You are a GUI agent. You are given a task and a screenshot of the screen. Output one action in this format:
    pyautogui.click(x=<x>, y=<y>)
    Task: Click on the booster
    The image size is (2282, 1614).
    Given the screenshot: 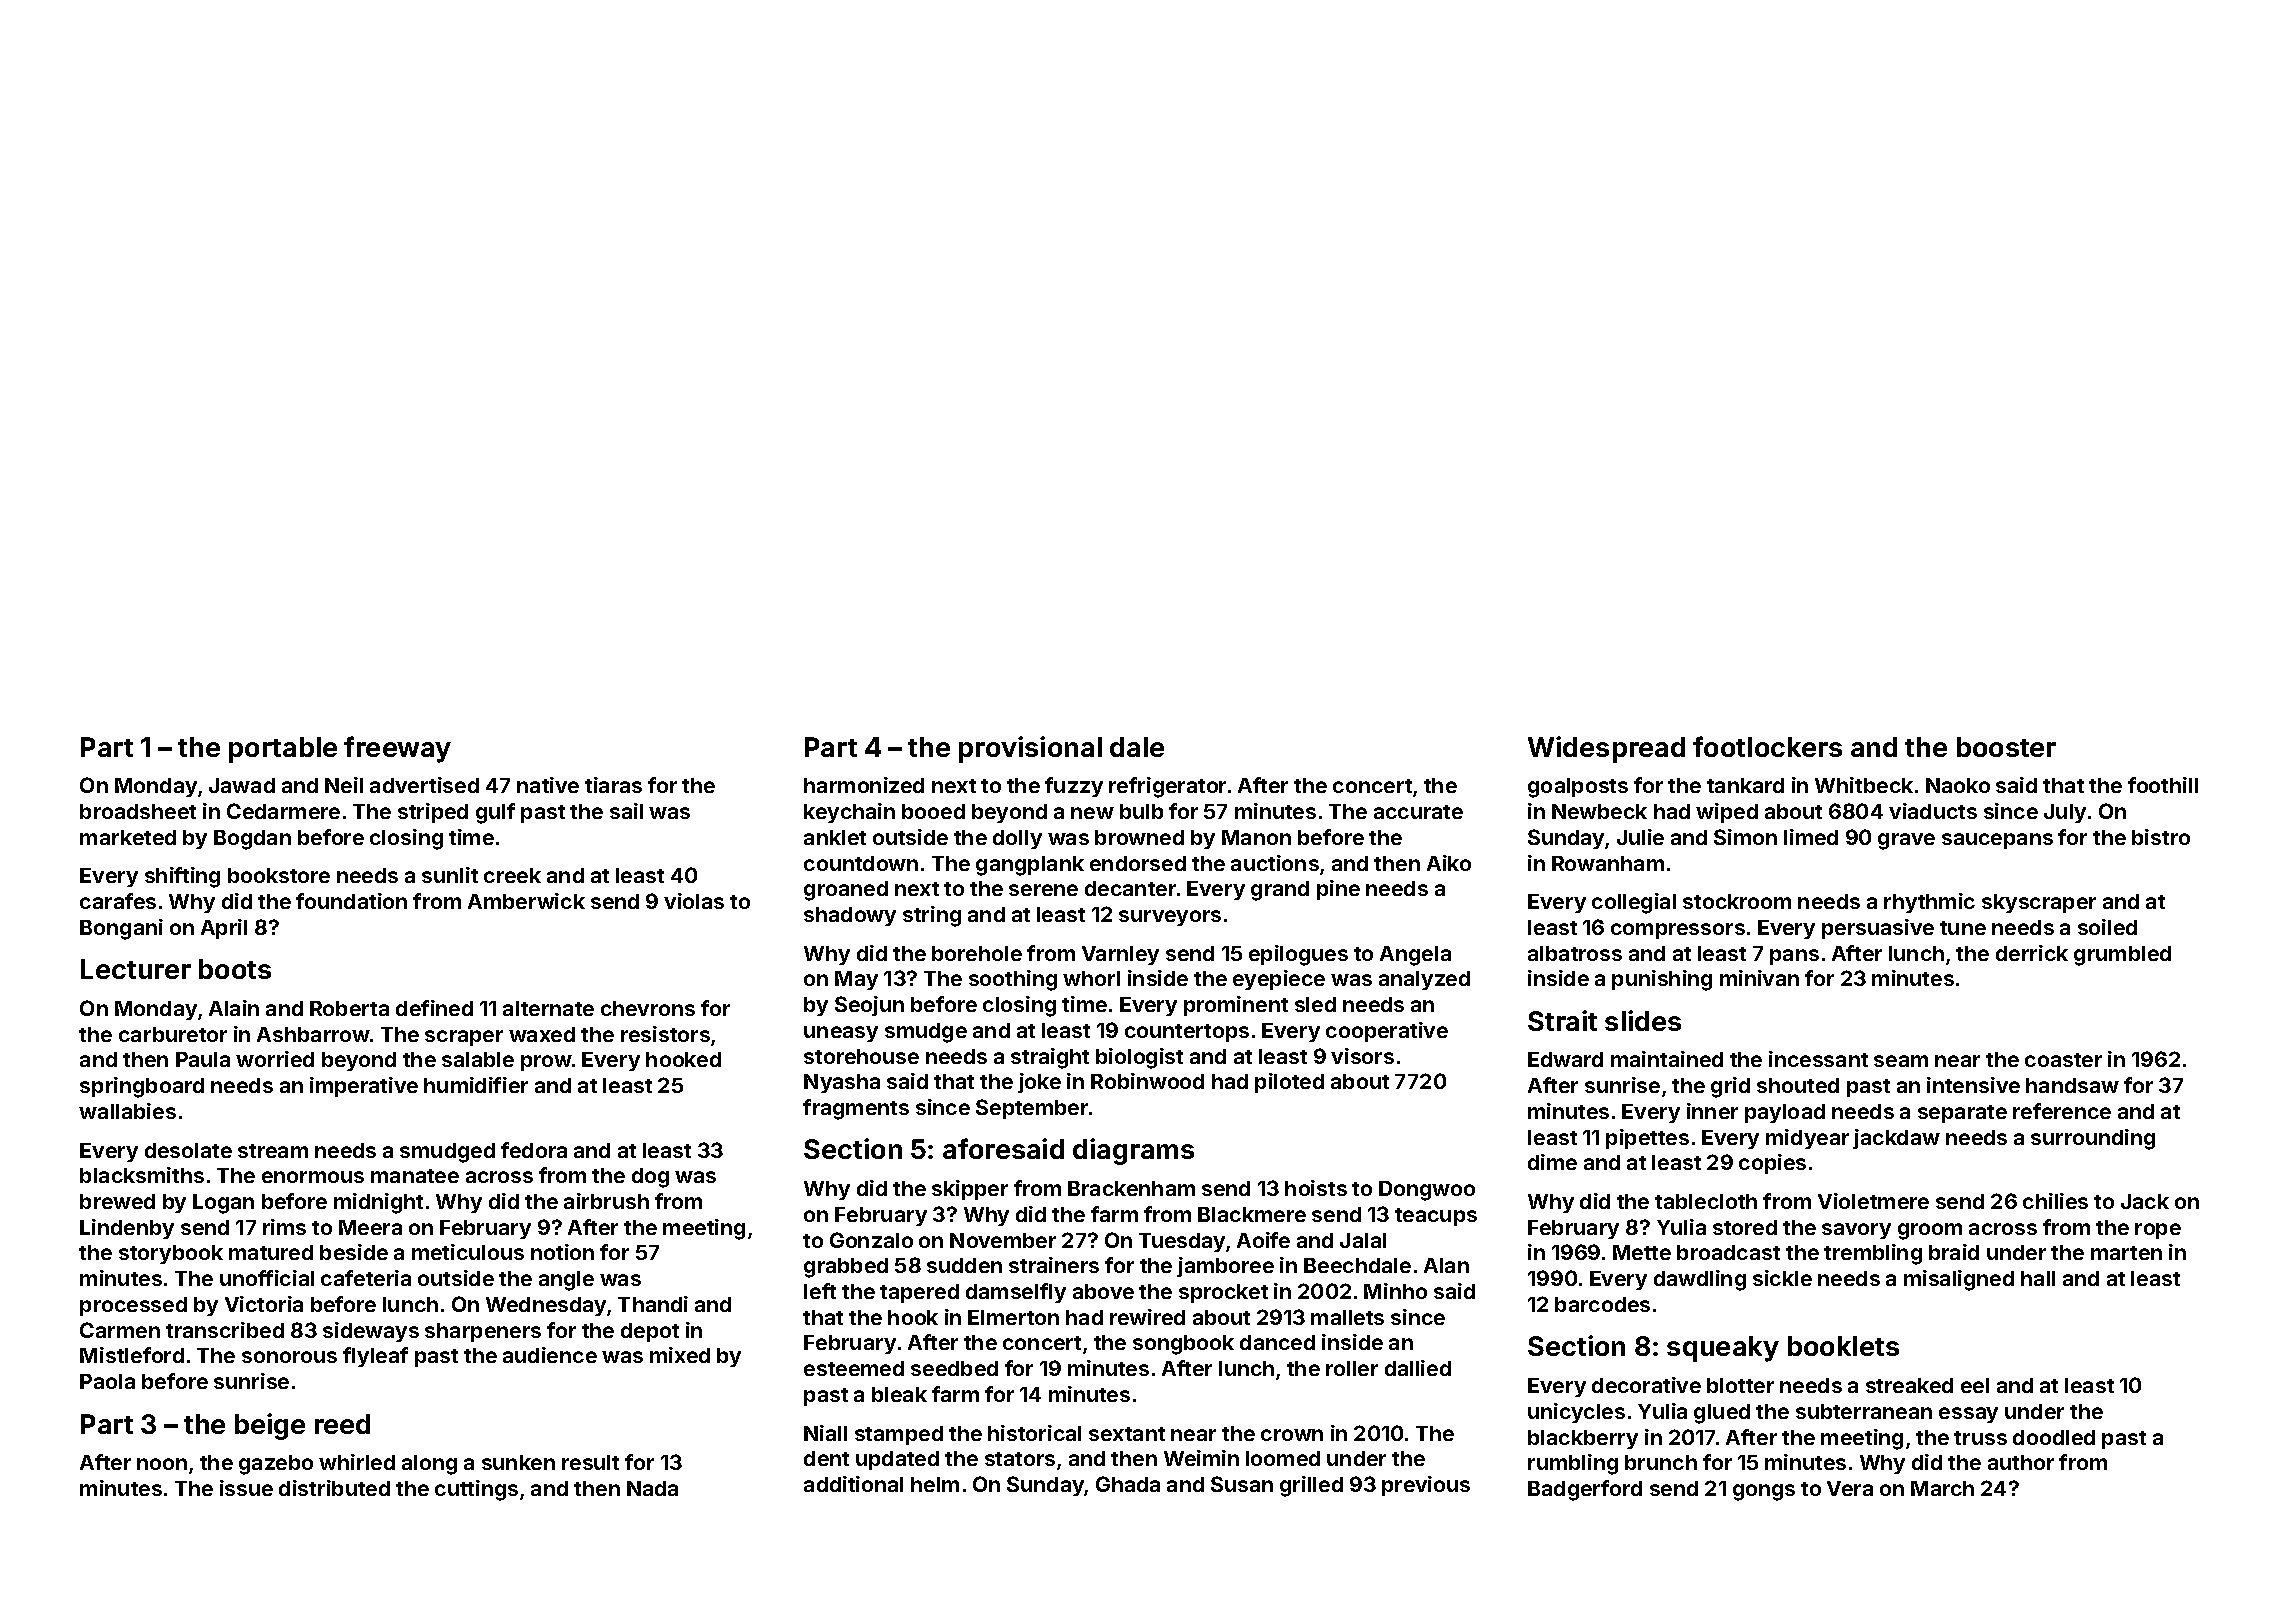 What is the action you would take?
    pyautogui.click(x=2006, y=747)
